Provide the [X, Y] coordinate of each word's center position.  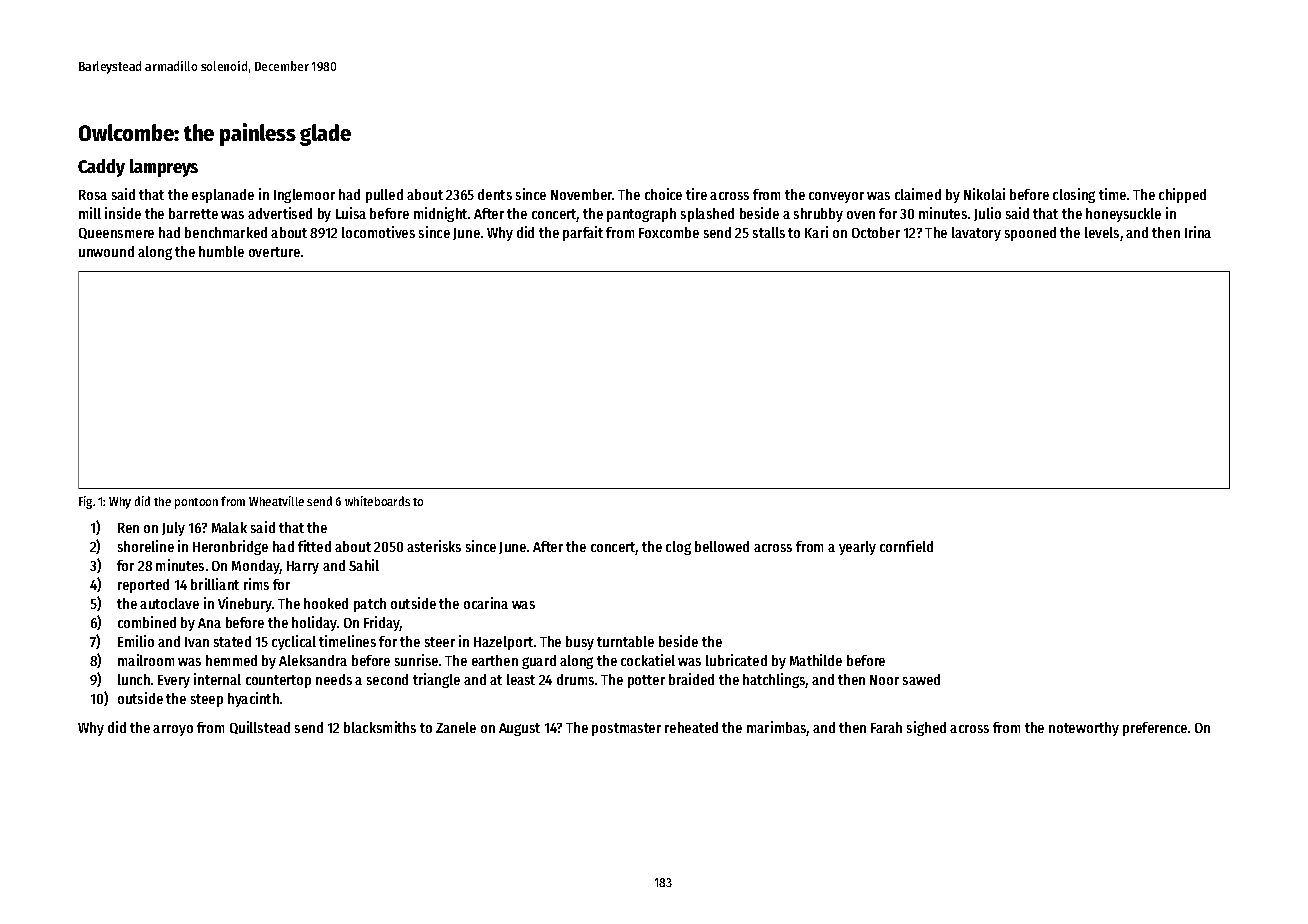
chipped [1182, 195]
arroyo [173, 730]
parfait [583, 233]
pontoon [196, 503]
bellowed [722, 546]
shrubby [818, 215]
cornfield [906, 546]
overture [274, 252]
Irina [1198, 232]
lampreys [164, 168]
